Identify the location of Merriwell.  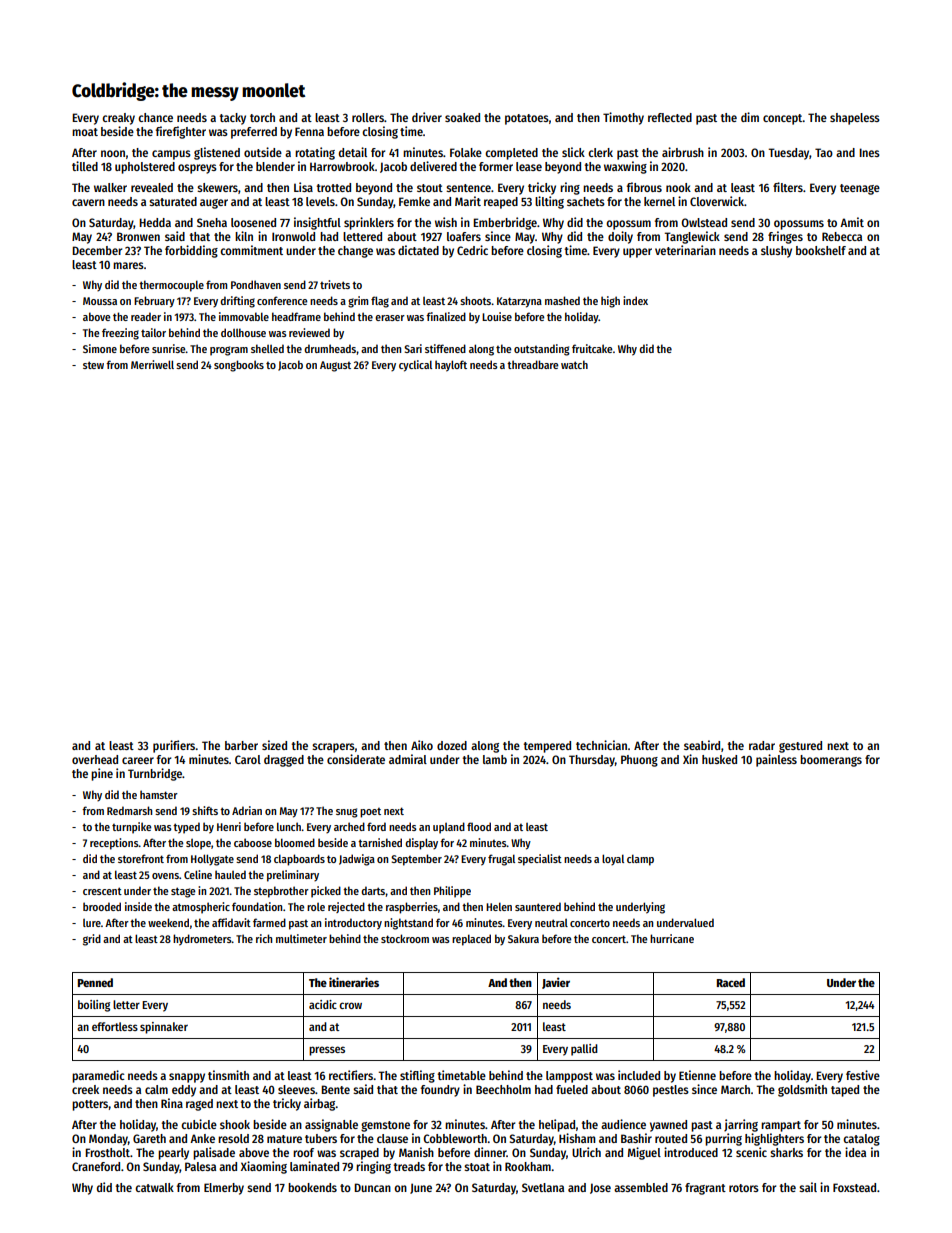
(152, 364).
